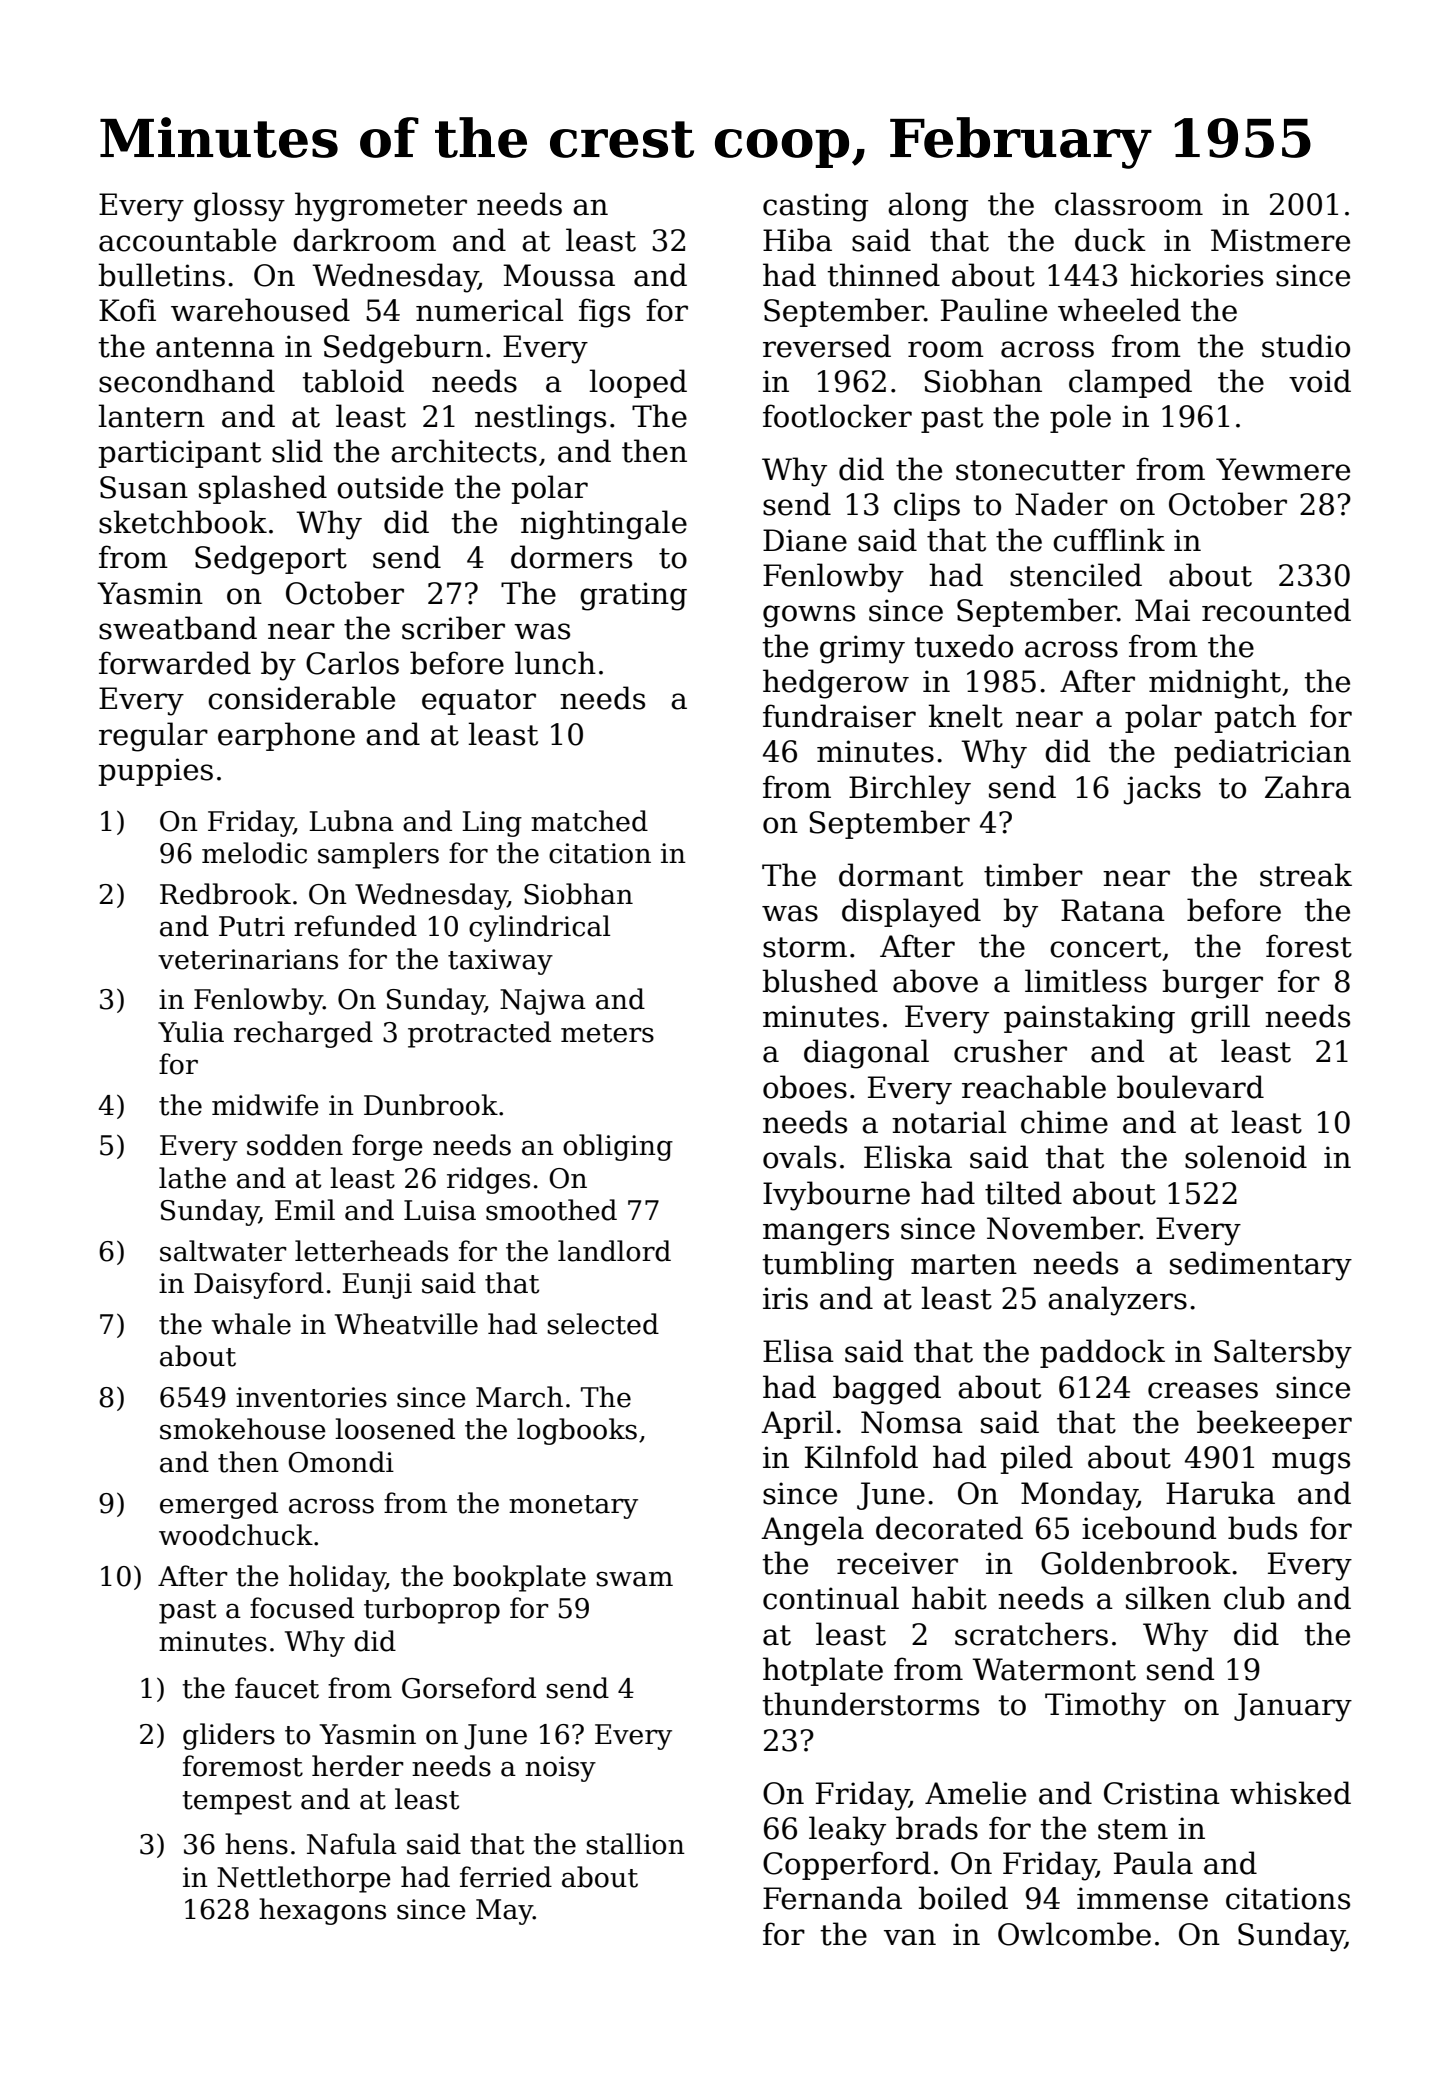 This screenshot has height=2100, width=1450. What do you see at coordinates (1280, 240) in the screenshot?
I see `Mistmere` at bounding box center [1280, 240].
